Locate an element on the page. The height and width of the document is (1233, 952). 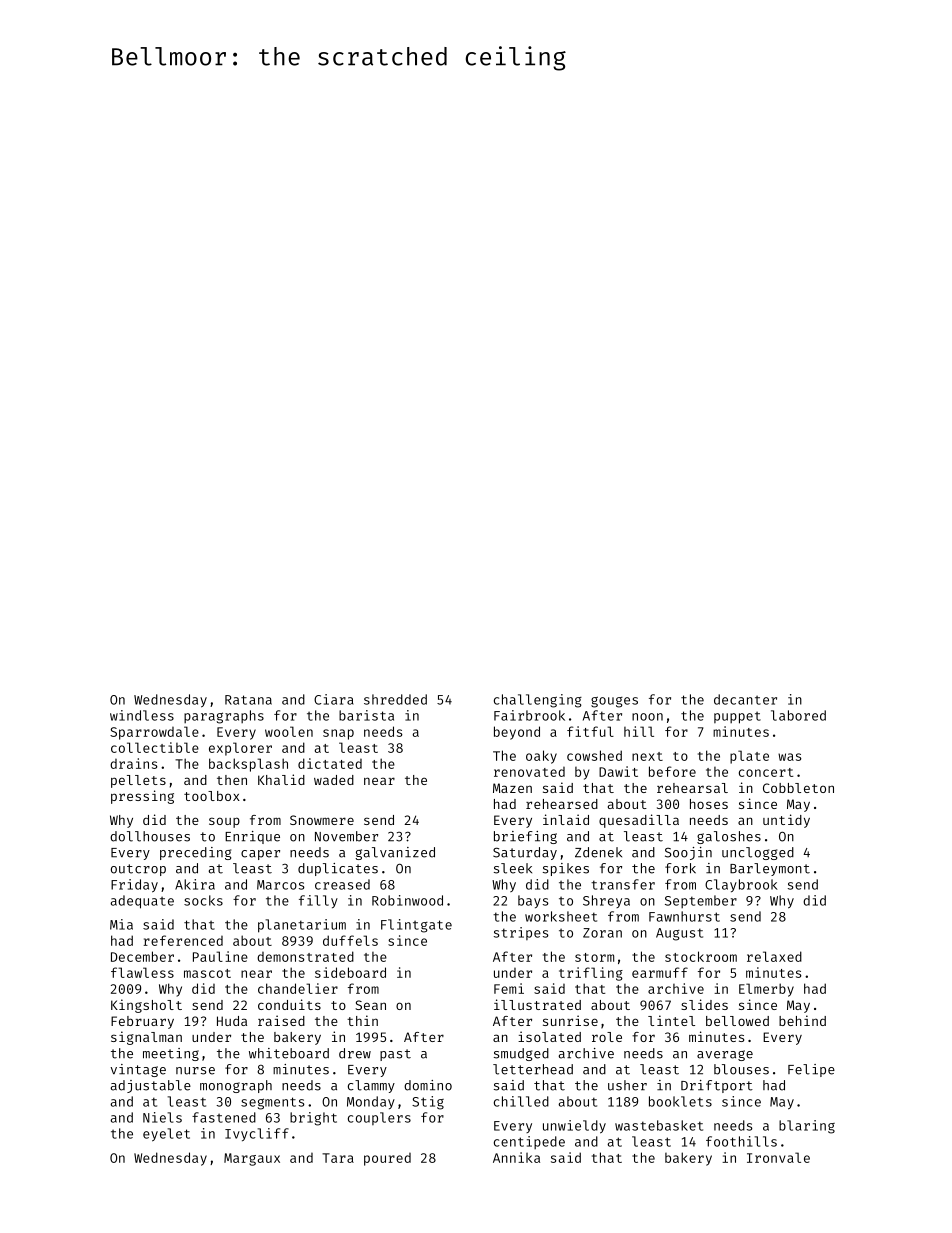
Claybrook is located at coordinates (741, 885).
